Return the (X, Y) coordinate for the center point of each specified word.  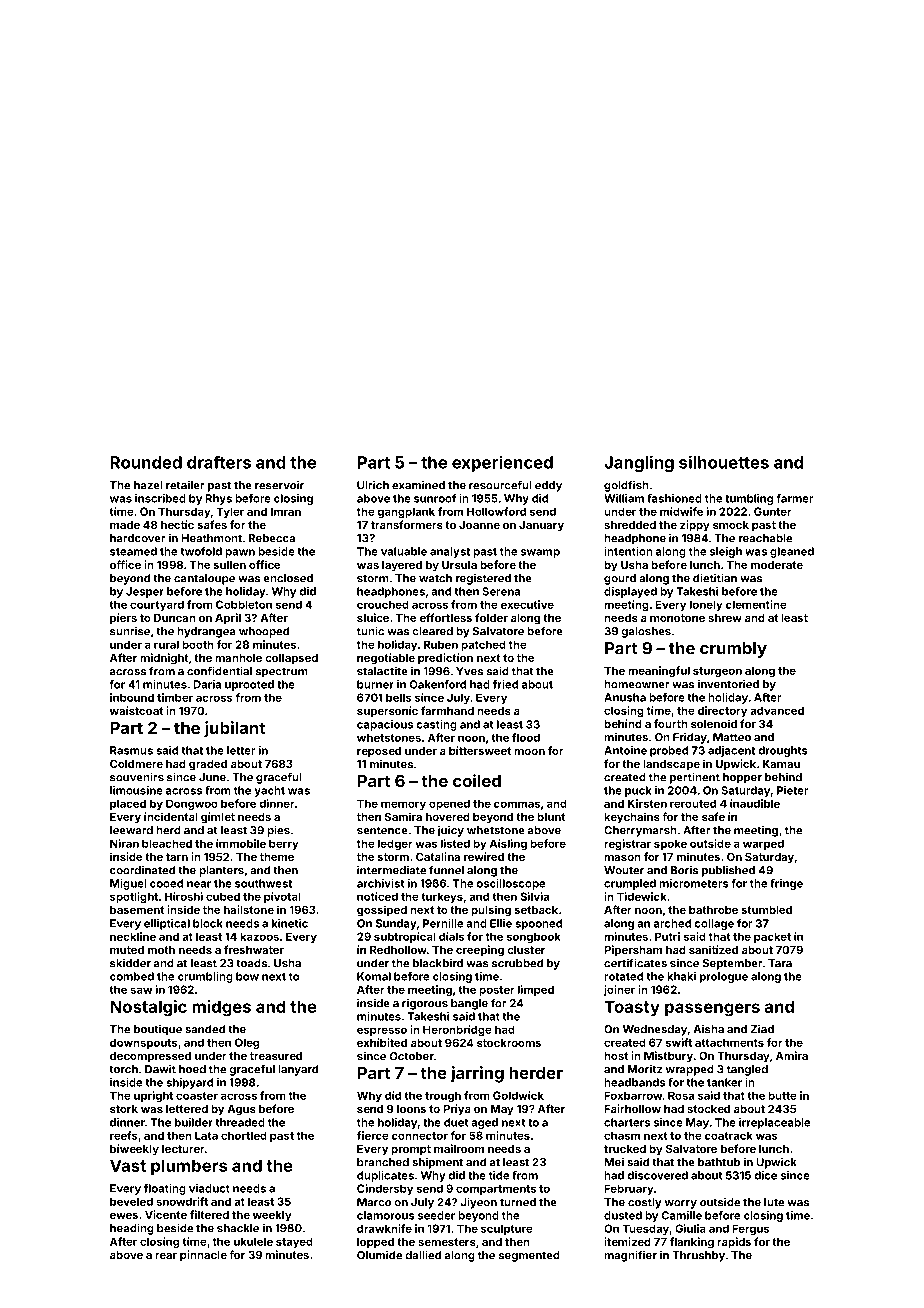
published (728, 871)
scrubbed (517, 963)
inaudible (755, 803)
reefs (124, 1135)
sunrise (130, 631)
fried (505, 684)
